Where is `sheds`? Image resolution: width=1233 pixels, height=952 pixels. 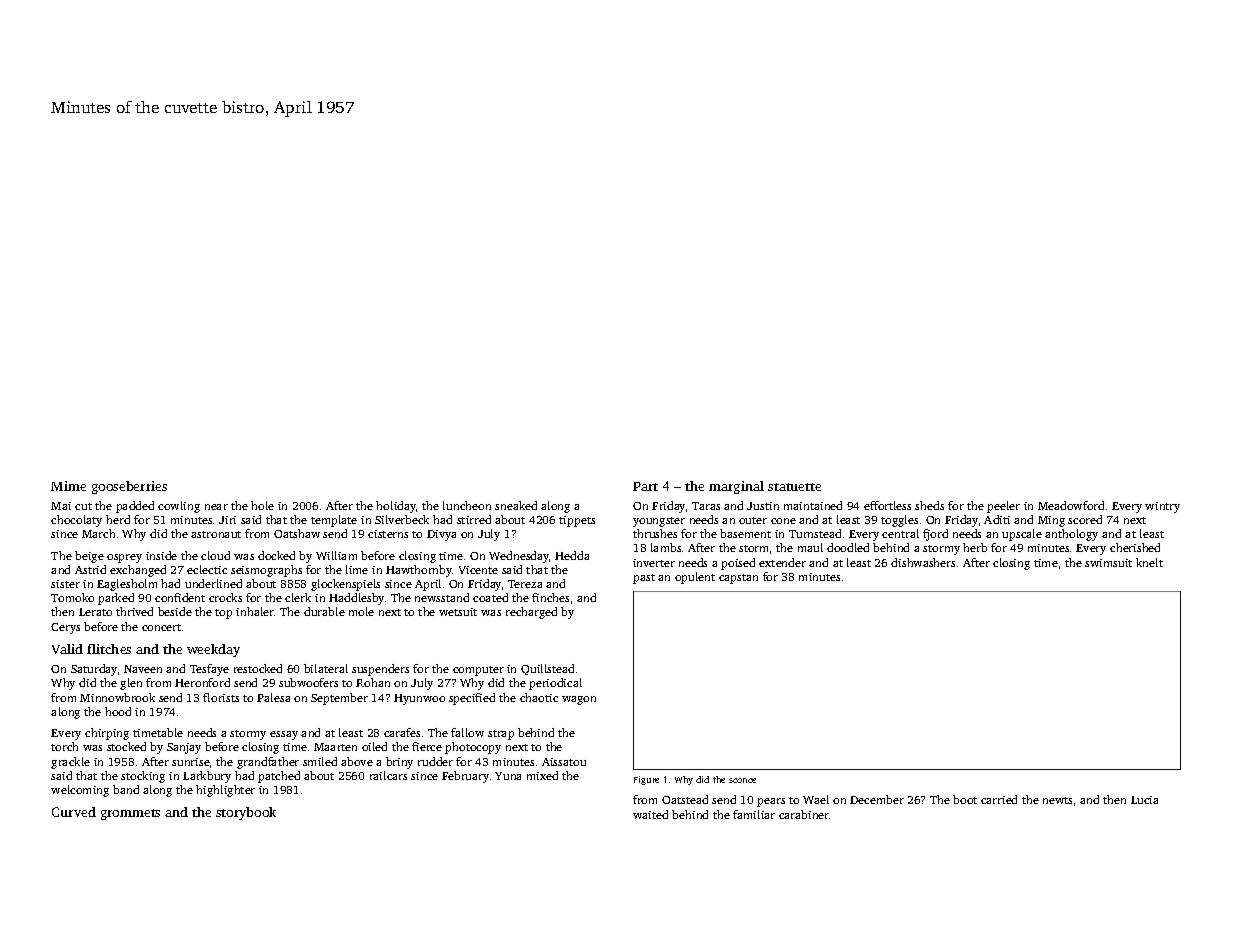
sheds is located at coordinates (929, 505).
